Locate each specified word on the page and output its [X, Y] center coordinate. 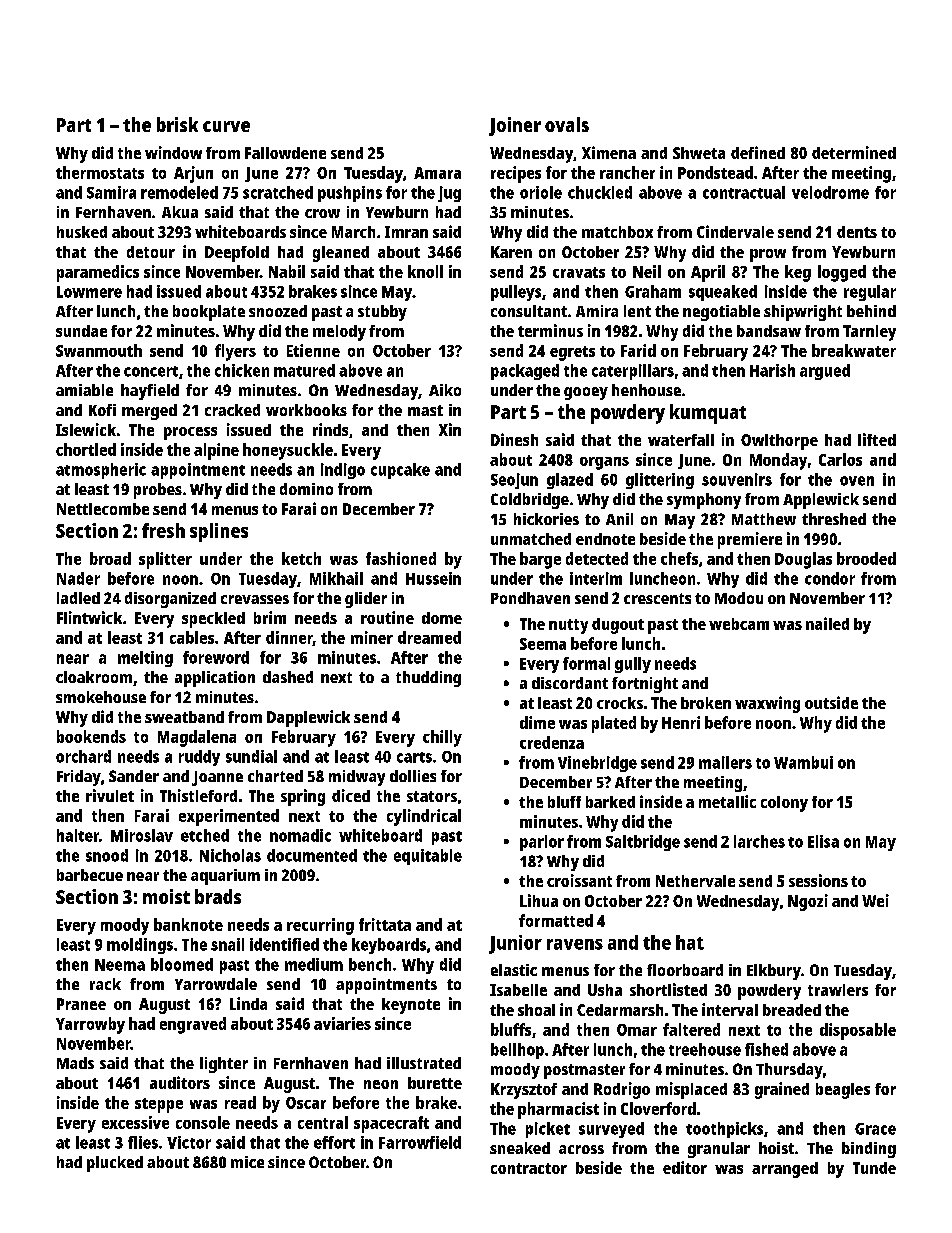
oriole [541, 192]
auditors [180, 1082]
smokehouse [101, 697]
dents [857, 232]
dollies [413, 776]
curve [226, 126]
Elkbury [774, 972]
